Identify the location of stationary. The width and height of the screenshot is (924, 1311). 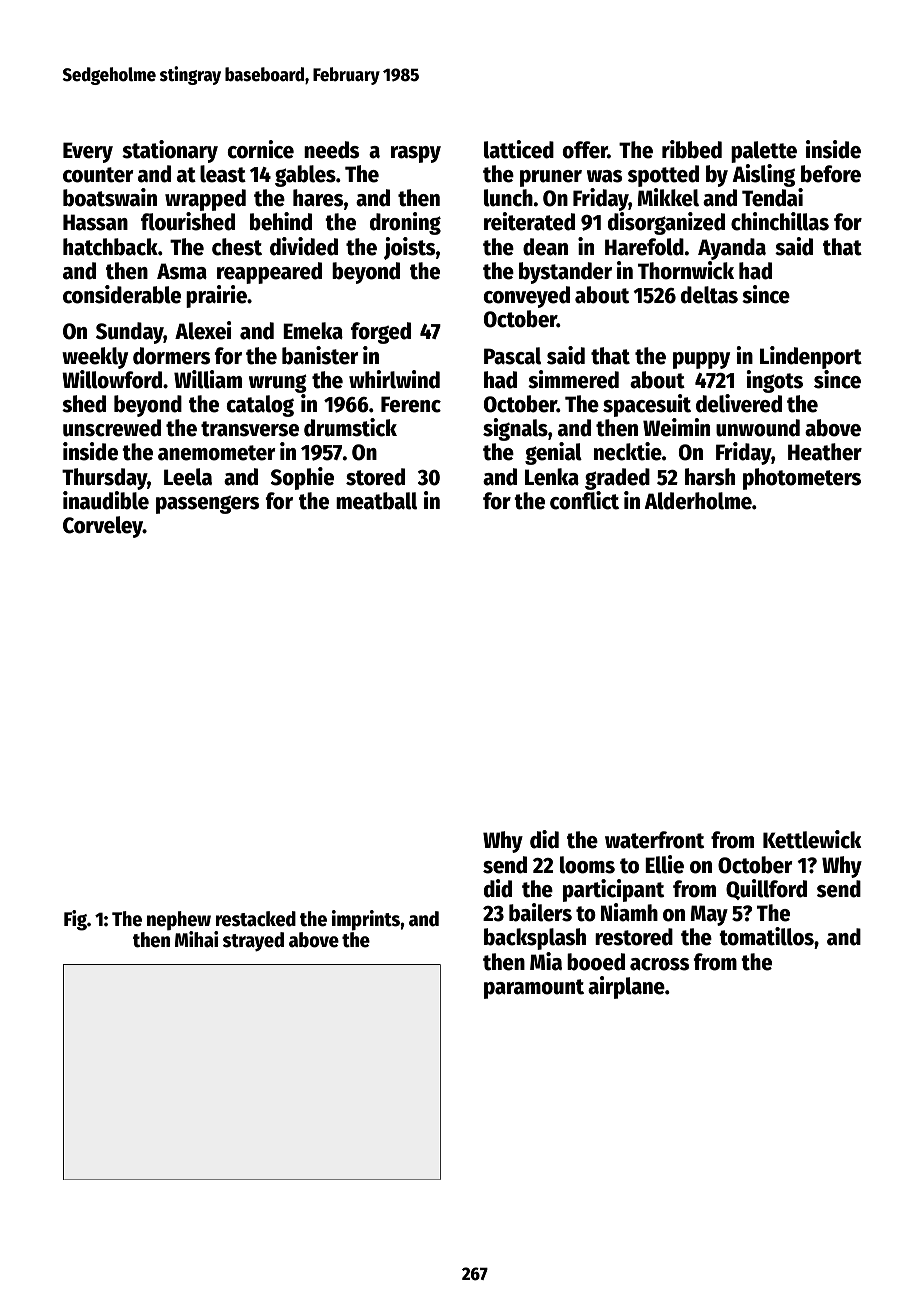
(170, 151).
